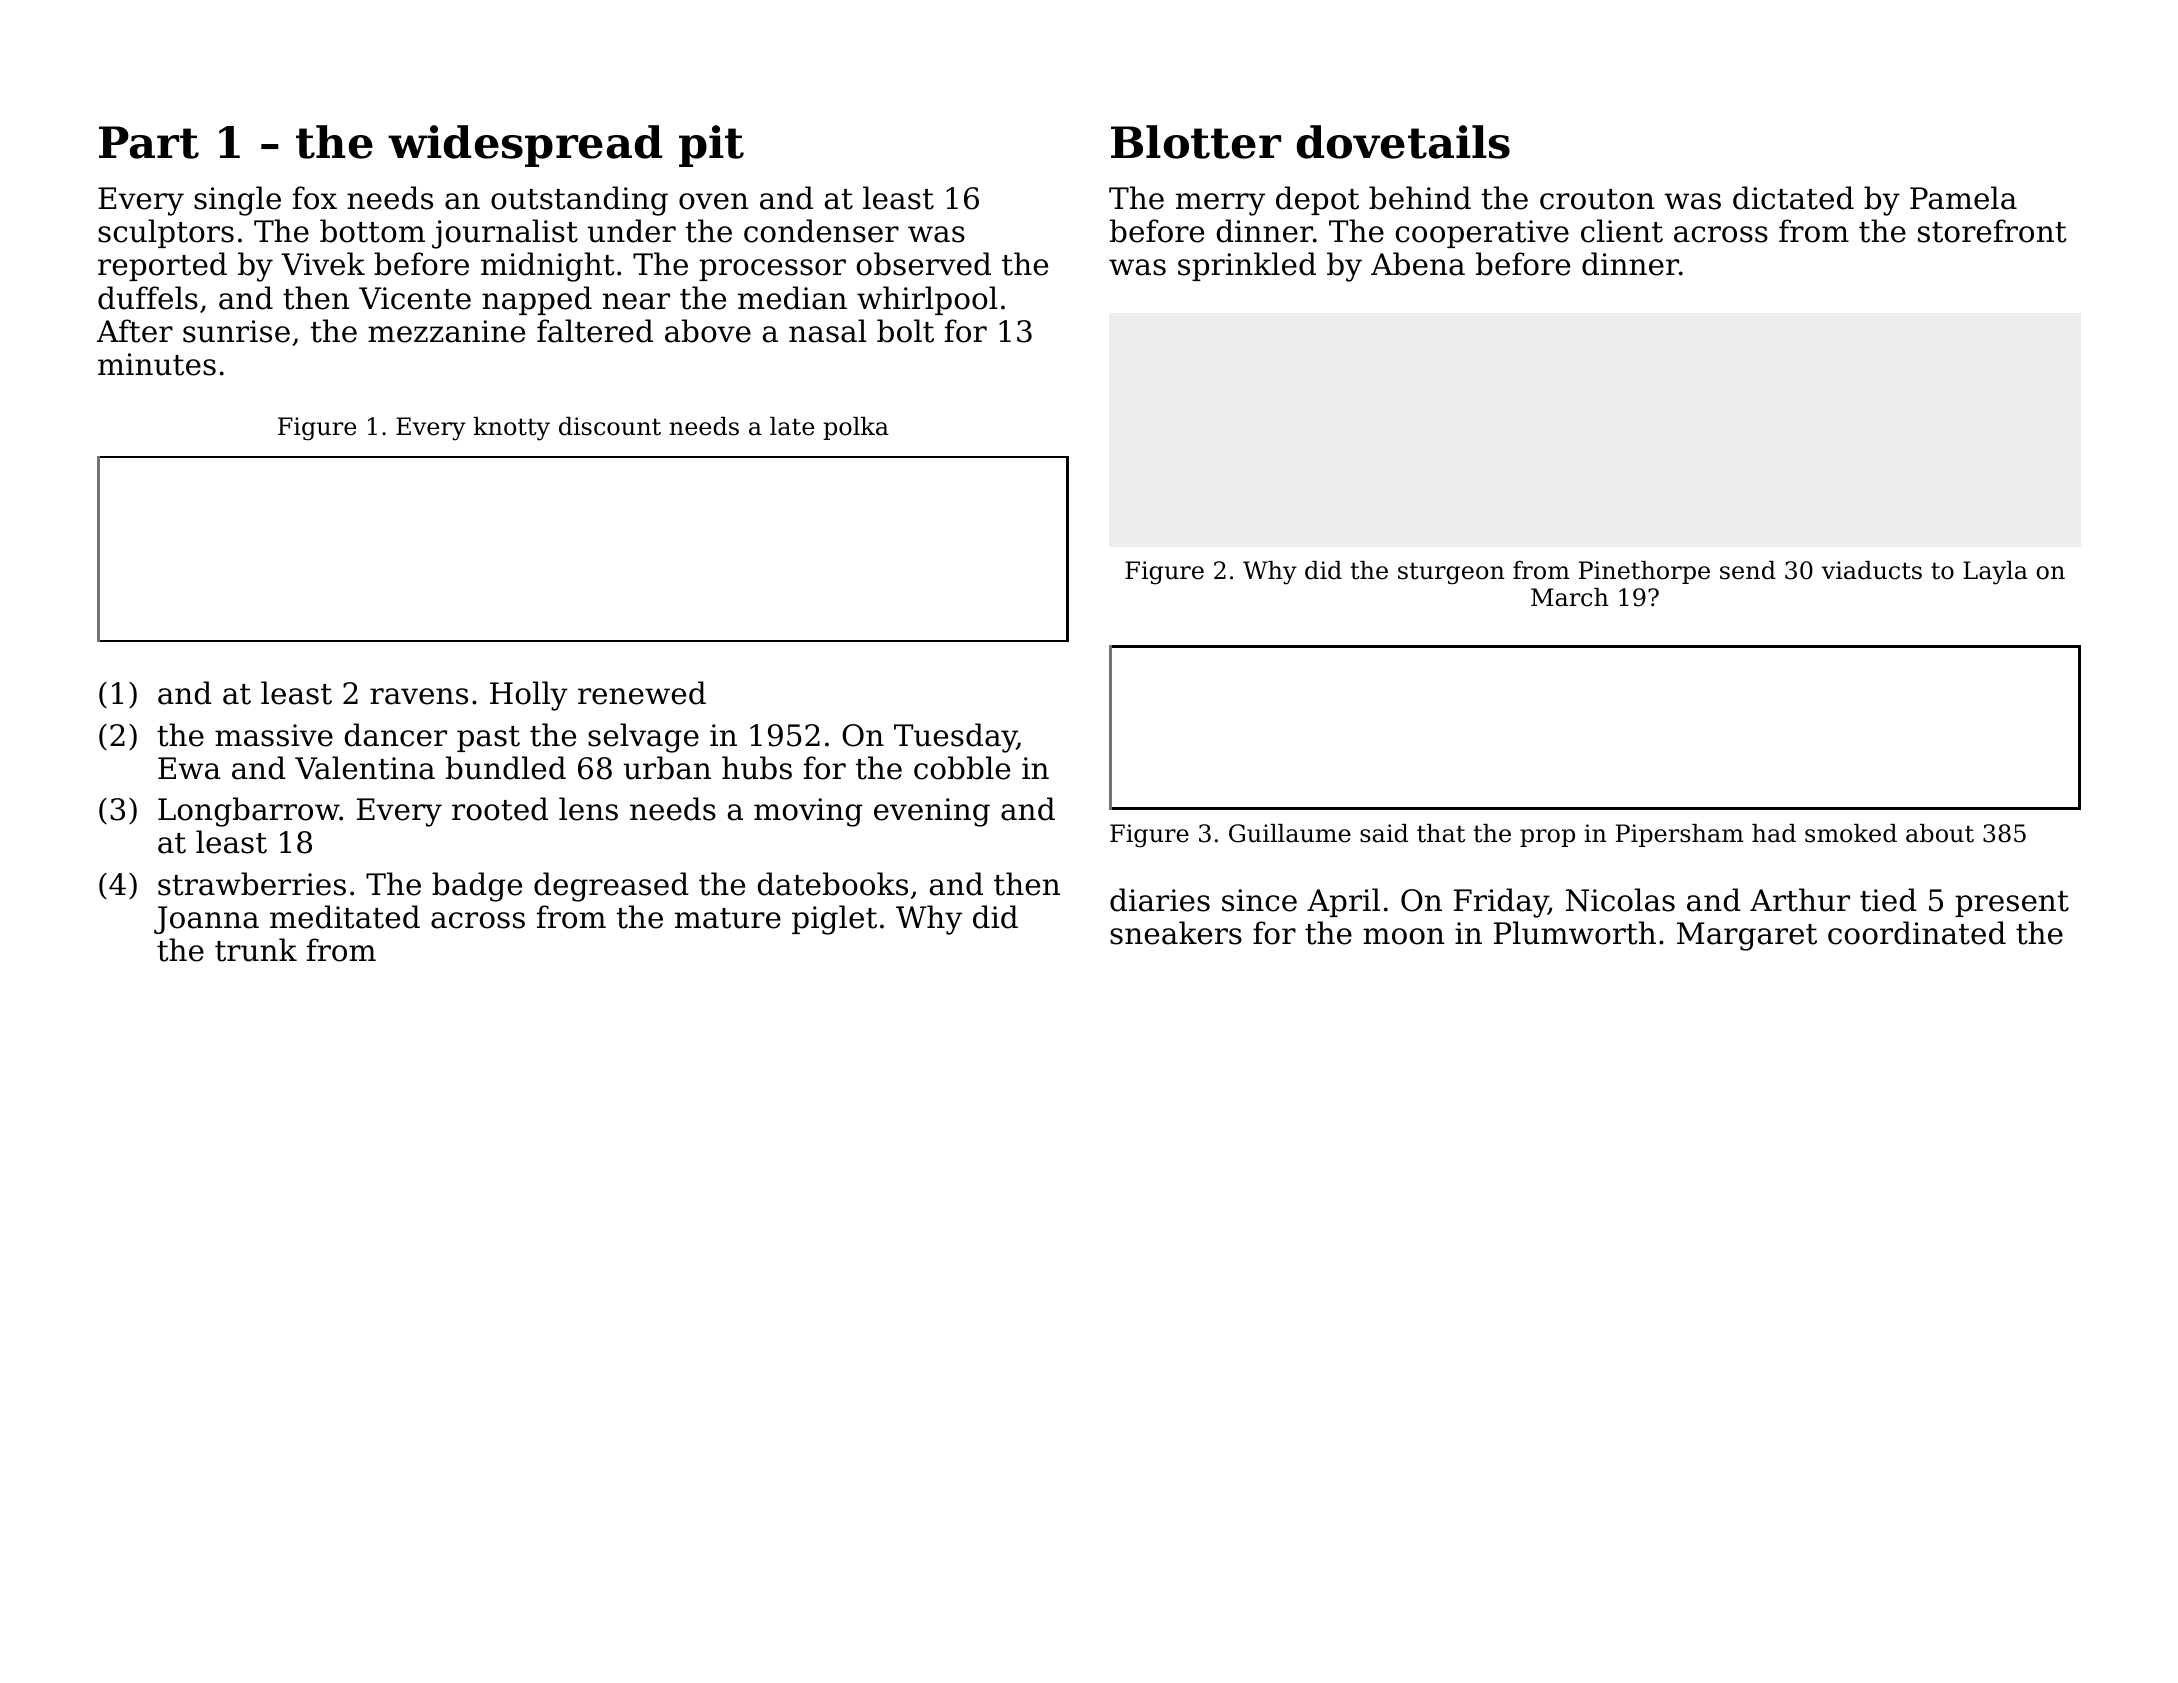 The image size is (2178, 1683). I want to click on sneakers, so click(1176, 933).
